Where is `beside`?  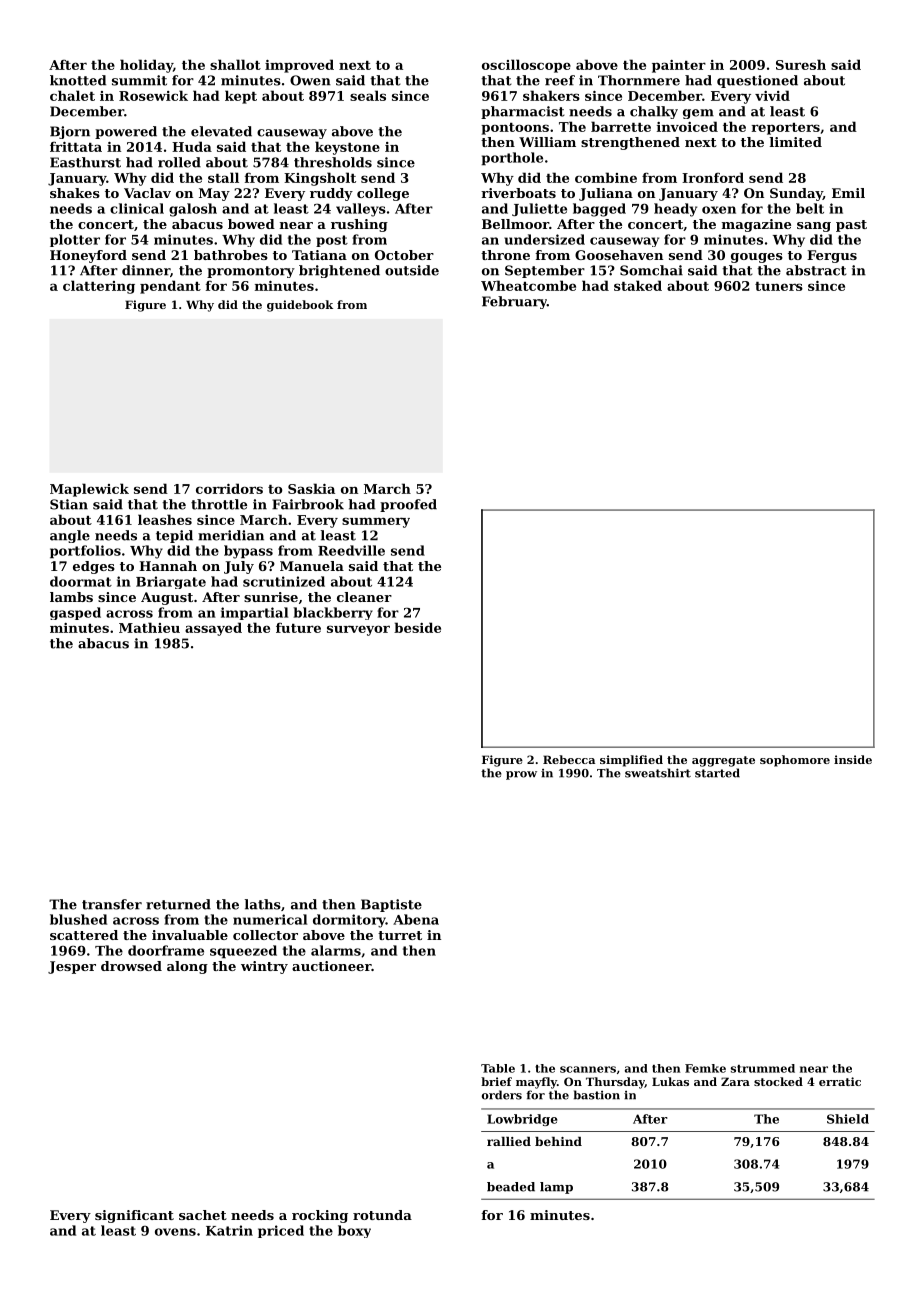 beside is located at coordinates (417, 627).
